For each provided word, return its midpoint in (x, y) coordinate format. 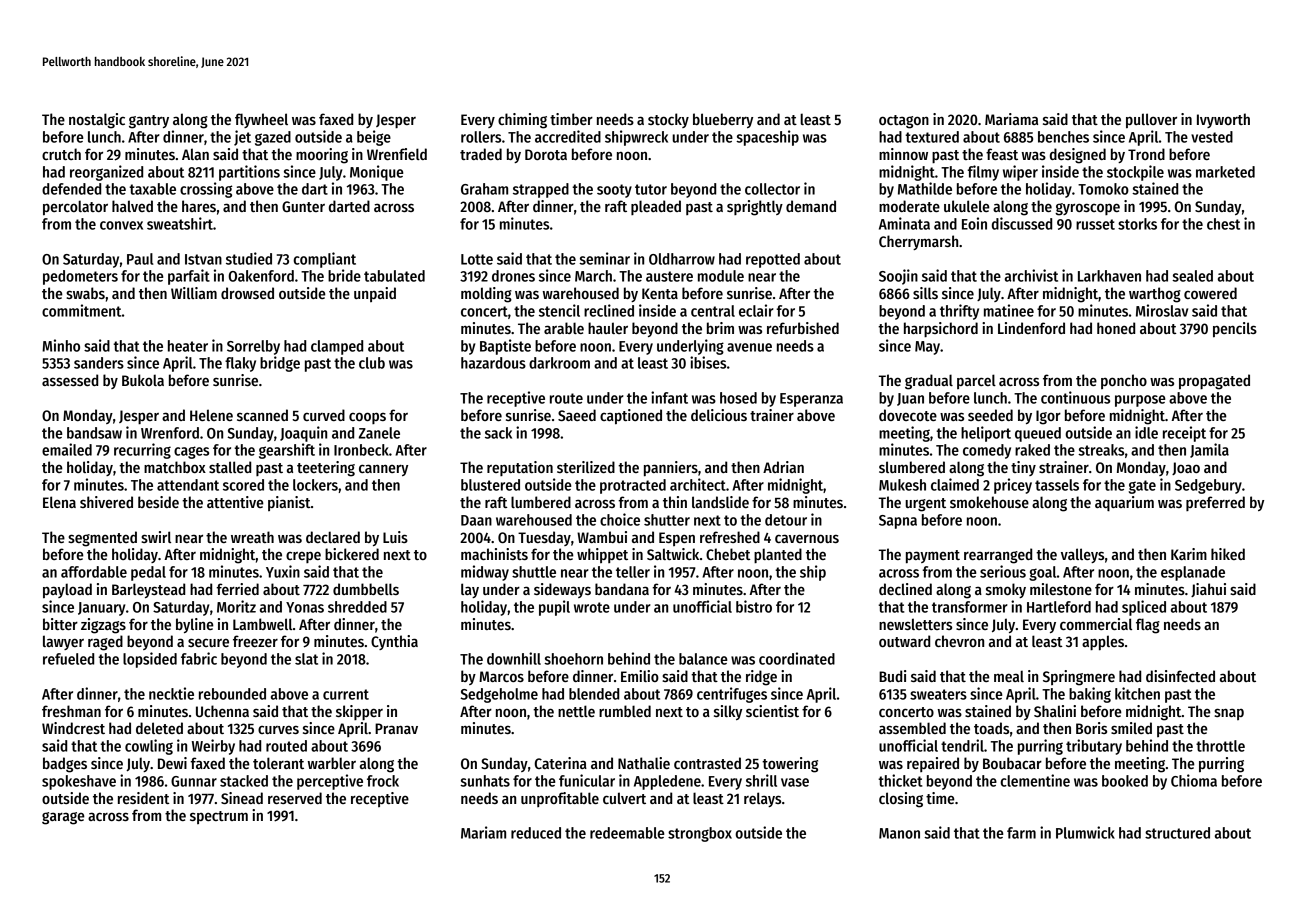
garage (63, 818)
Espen (677, 539)
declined (905, 589)
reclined (609, 310)
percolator (75, 208)
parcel (976, 381)
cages (191, 452)
